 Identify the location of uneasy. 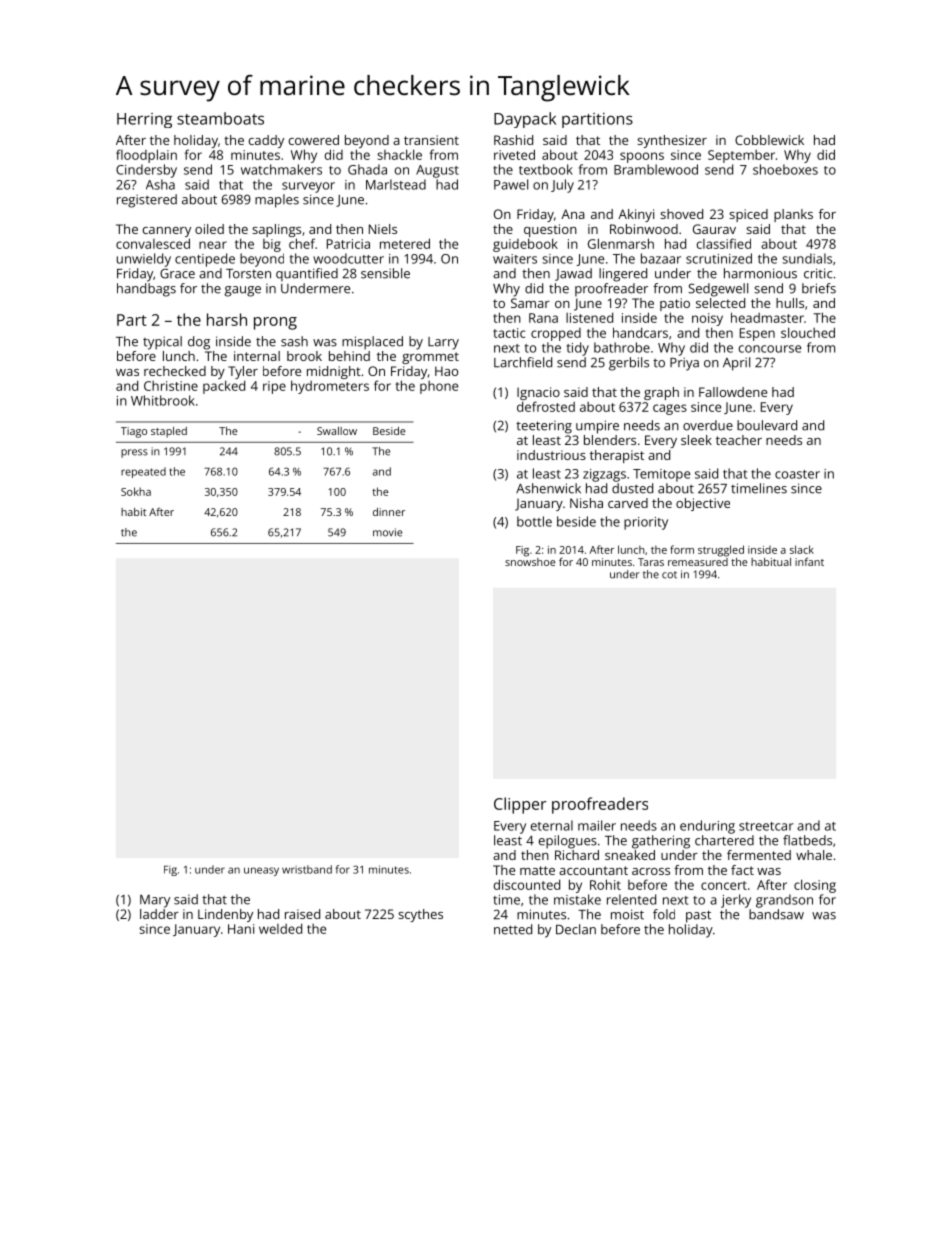
(261, 871).
